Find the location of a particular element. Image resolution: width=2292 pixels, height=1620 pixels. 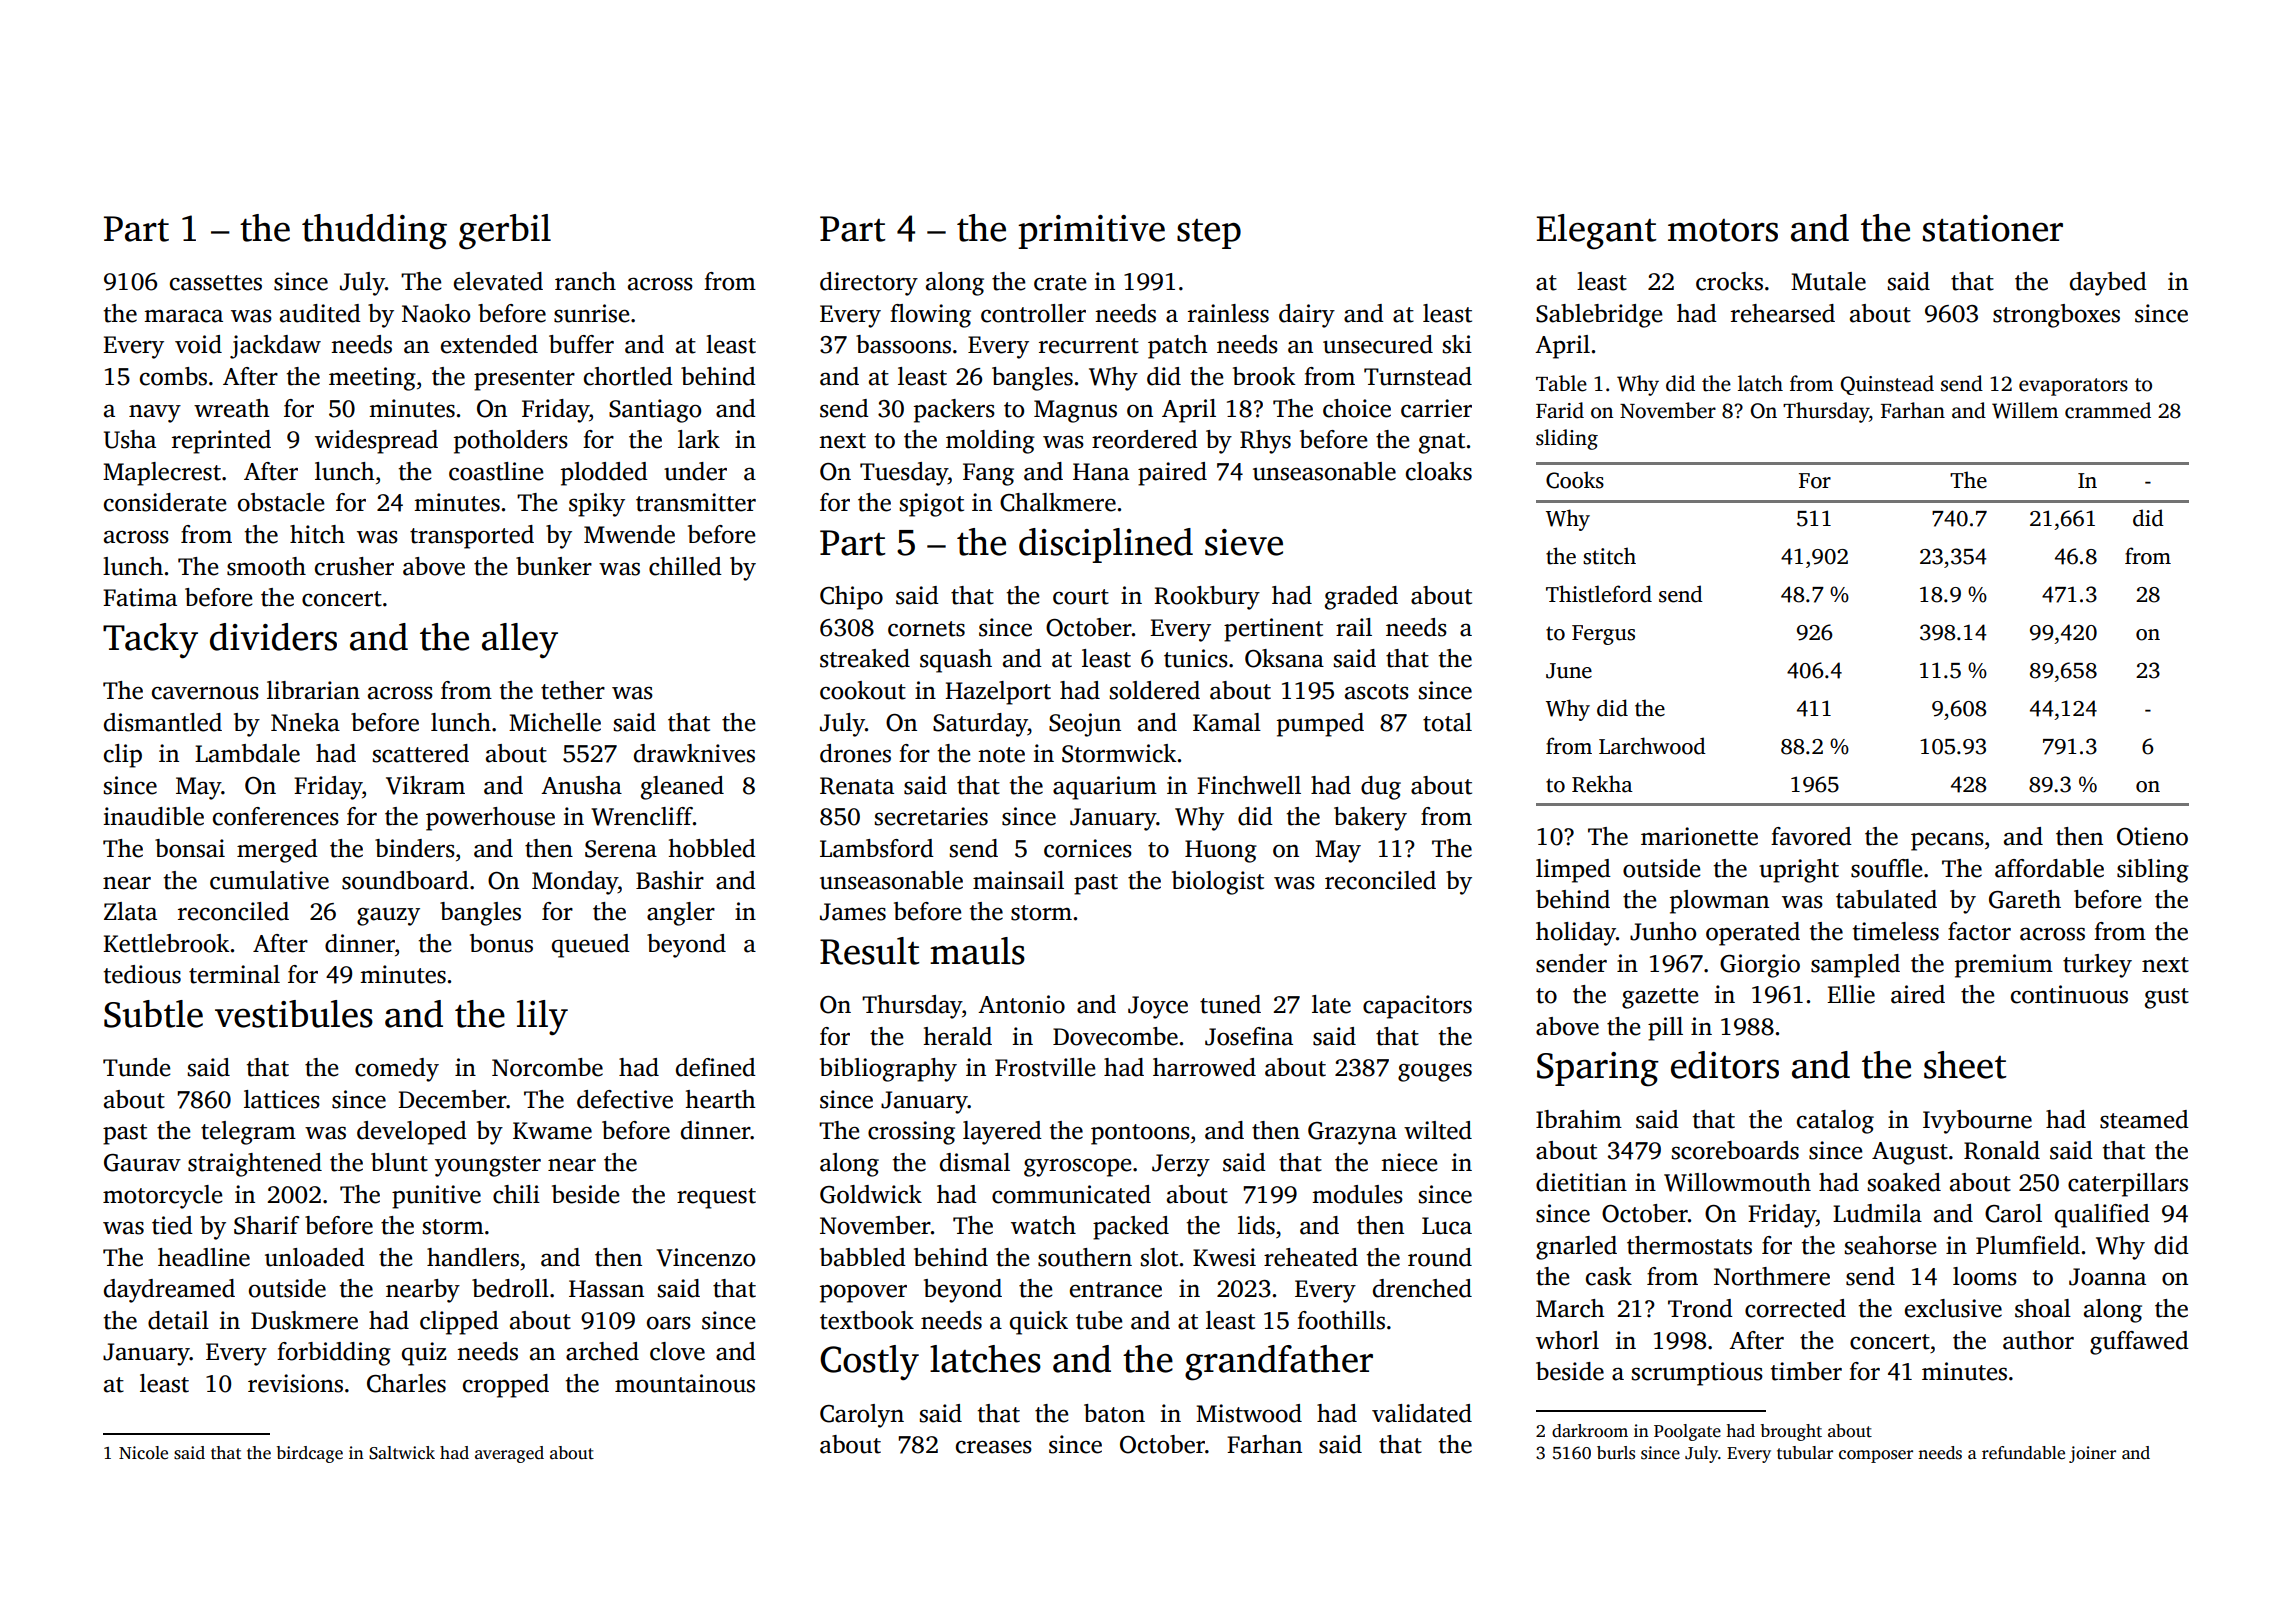

continuous is located at coordinates (2069, 994).
